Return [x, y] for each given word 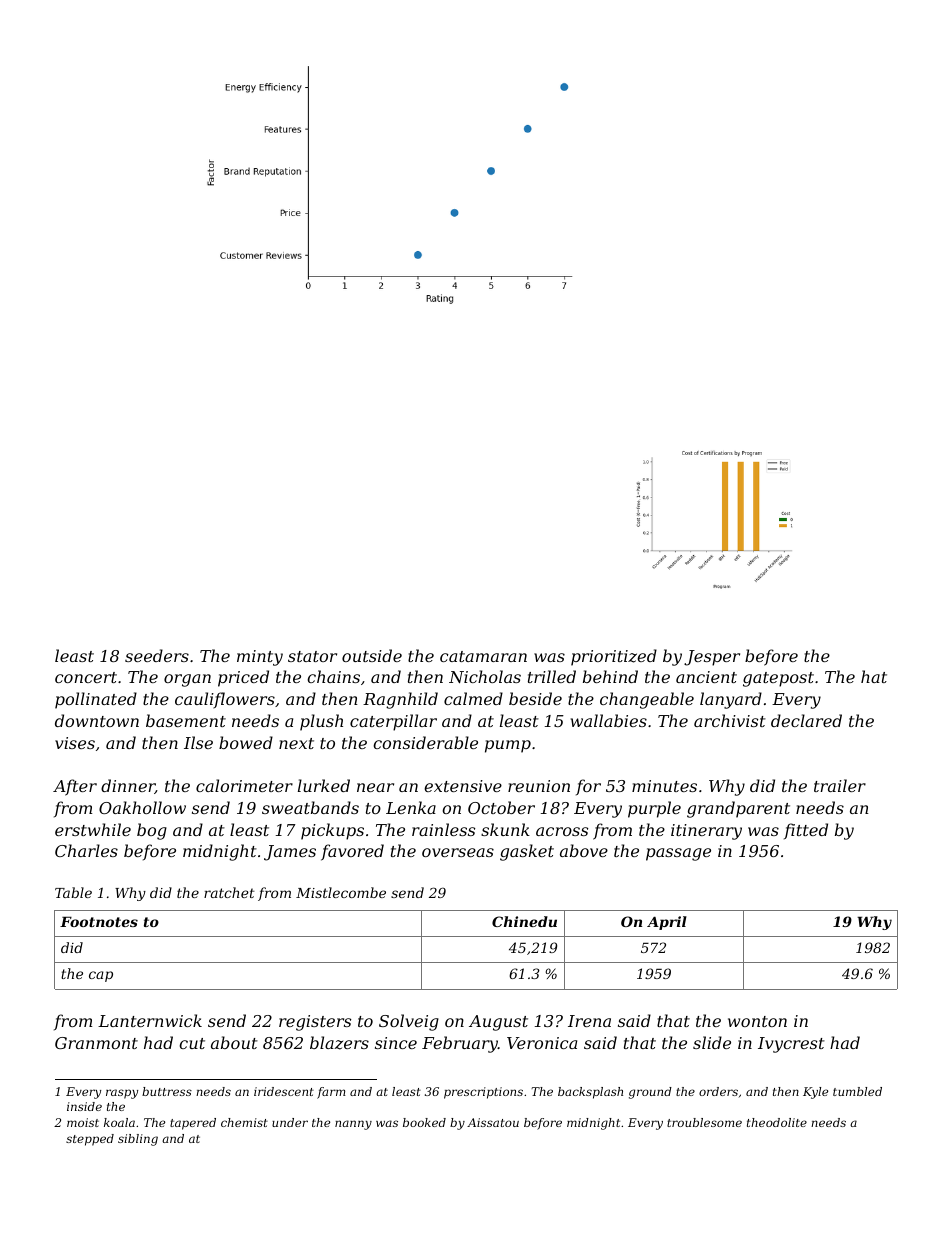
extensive [463, 786]
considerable [425, 742]
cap [101, 976]
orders [718, 1091]
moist [83, 1122]
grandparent [738, 809]
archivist [730, 720]
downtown [97, 720]
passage [678, 854]
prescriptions [483, 1093]
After [75, 787]
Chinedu [524, 921]
